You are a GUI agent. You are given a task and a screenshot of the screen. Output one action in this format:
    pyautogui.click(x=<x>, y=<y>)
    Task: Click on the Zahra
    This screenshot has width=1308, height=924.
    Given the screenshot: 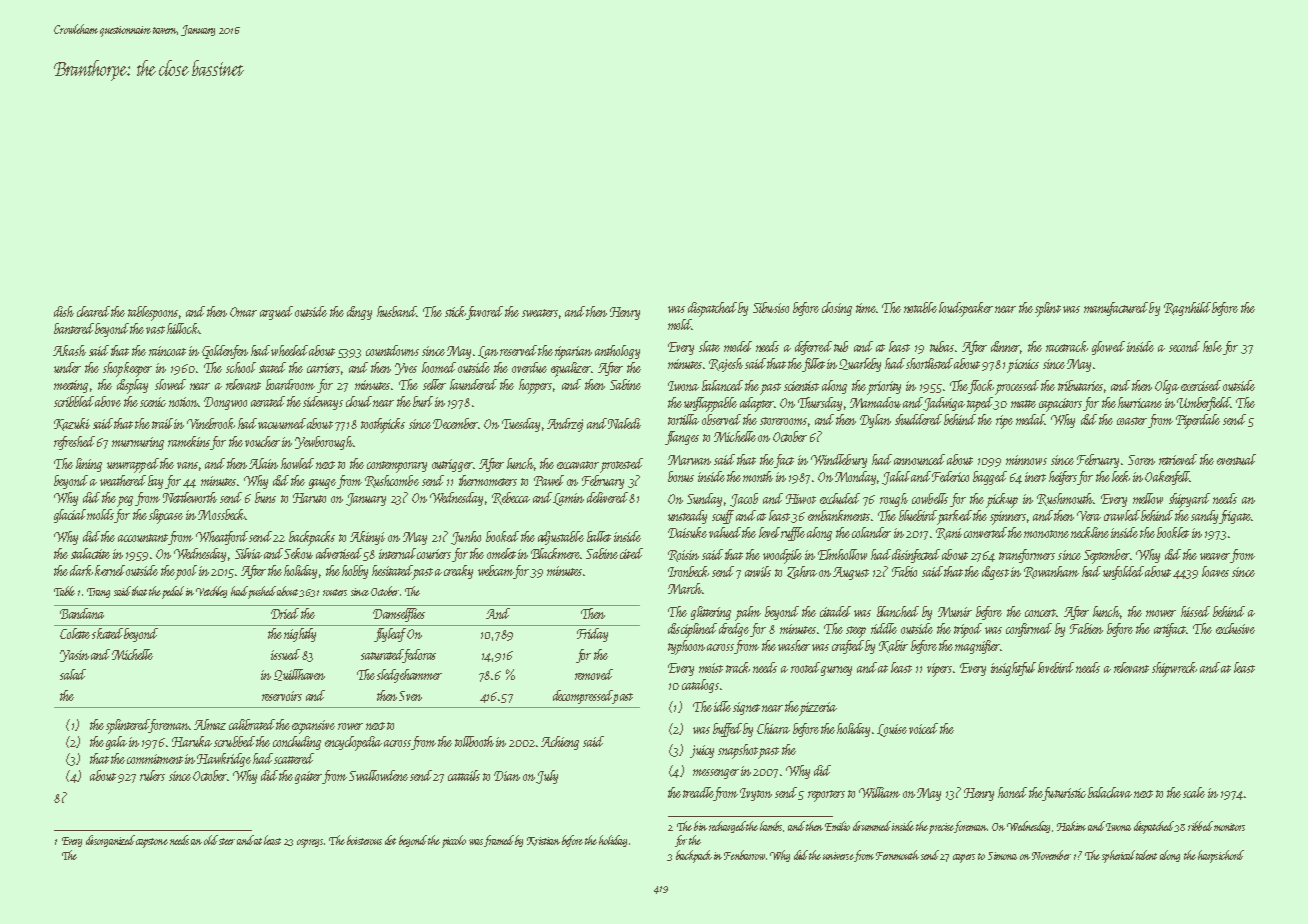 What is the action you would take?
    pyautogui.click(x=802, y=572)
